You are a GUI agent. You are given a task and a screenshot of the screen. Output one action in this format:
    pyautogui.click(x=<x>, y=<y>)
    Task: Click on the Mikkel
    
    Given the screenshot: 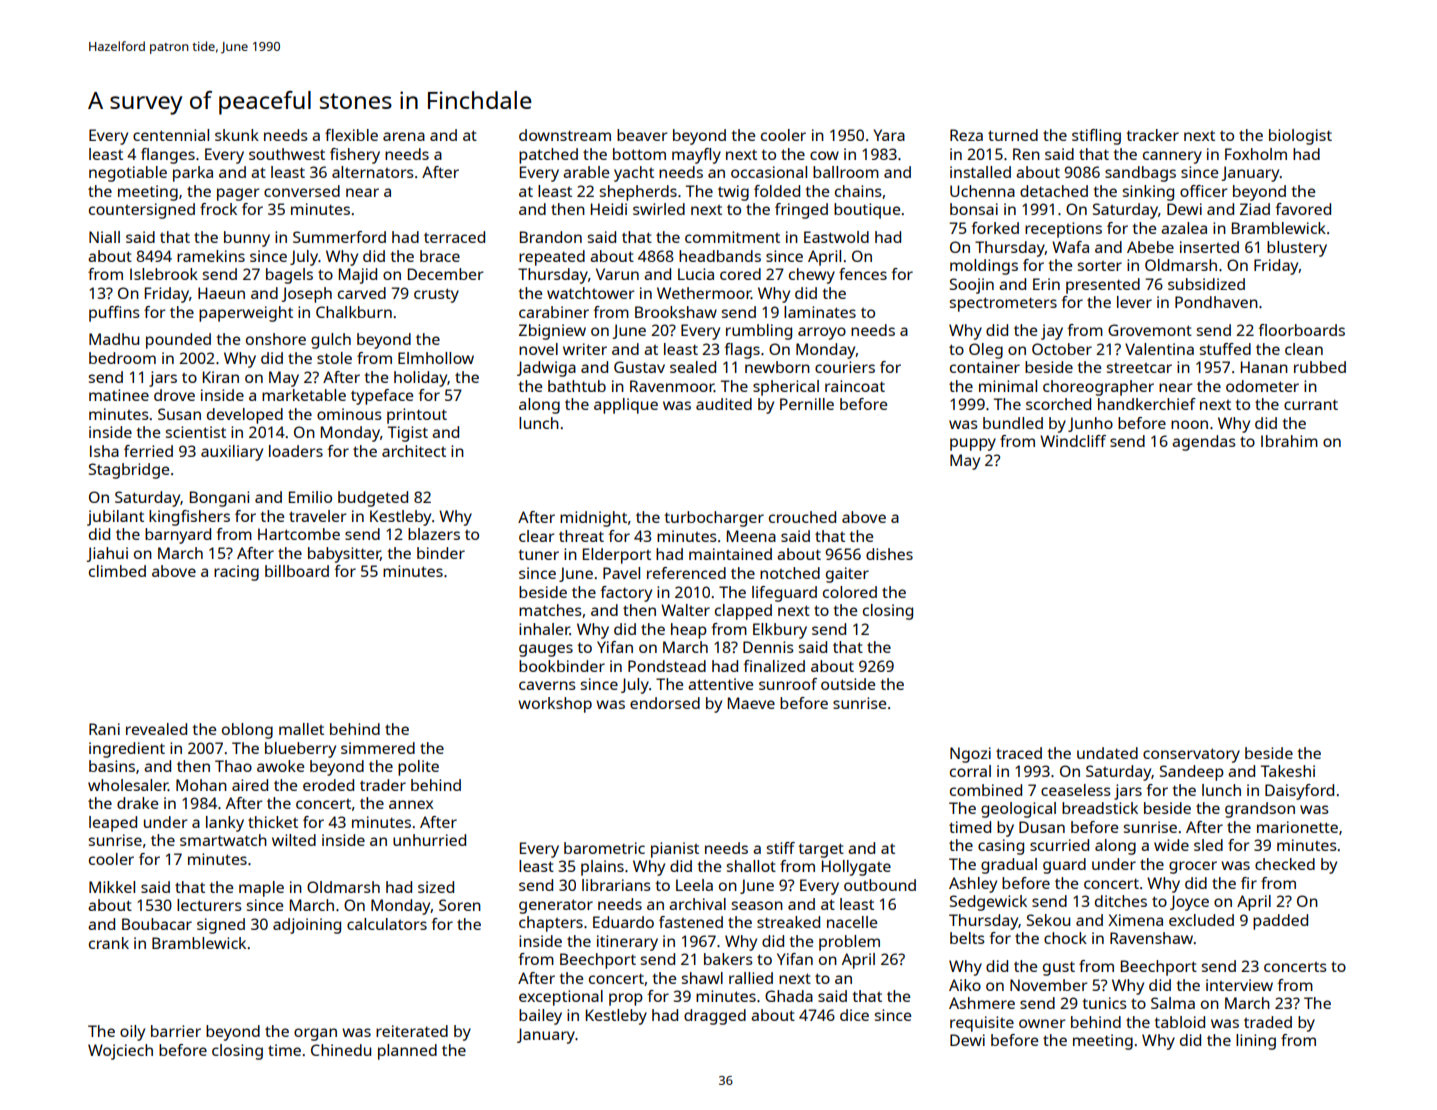 What is the action you would take?
    pyautogui.click(x=112, y=887)
